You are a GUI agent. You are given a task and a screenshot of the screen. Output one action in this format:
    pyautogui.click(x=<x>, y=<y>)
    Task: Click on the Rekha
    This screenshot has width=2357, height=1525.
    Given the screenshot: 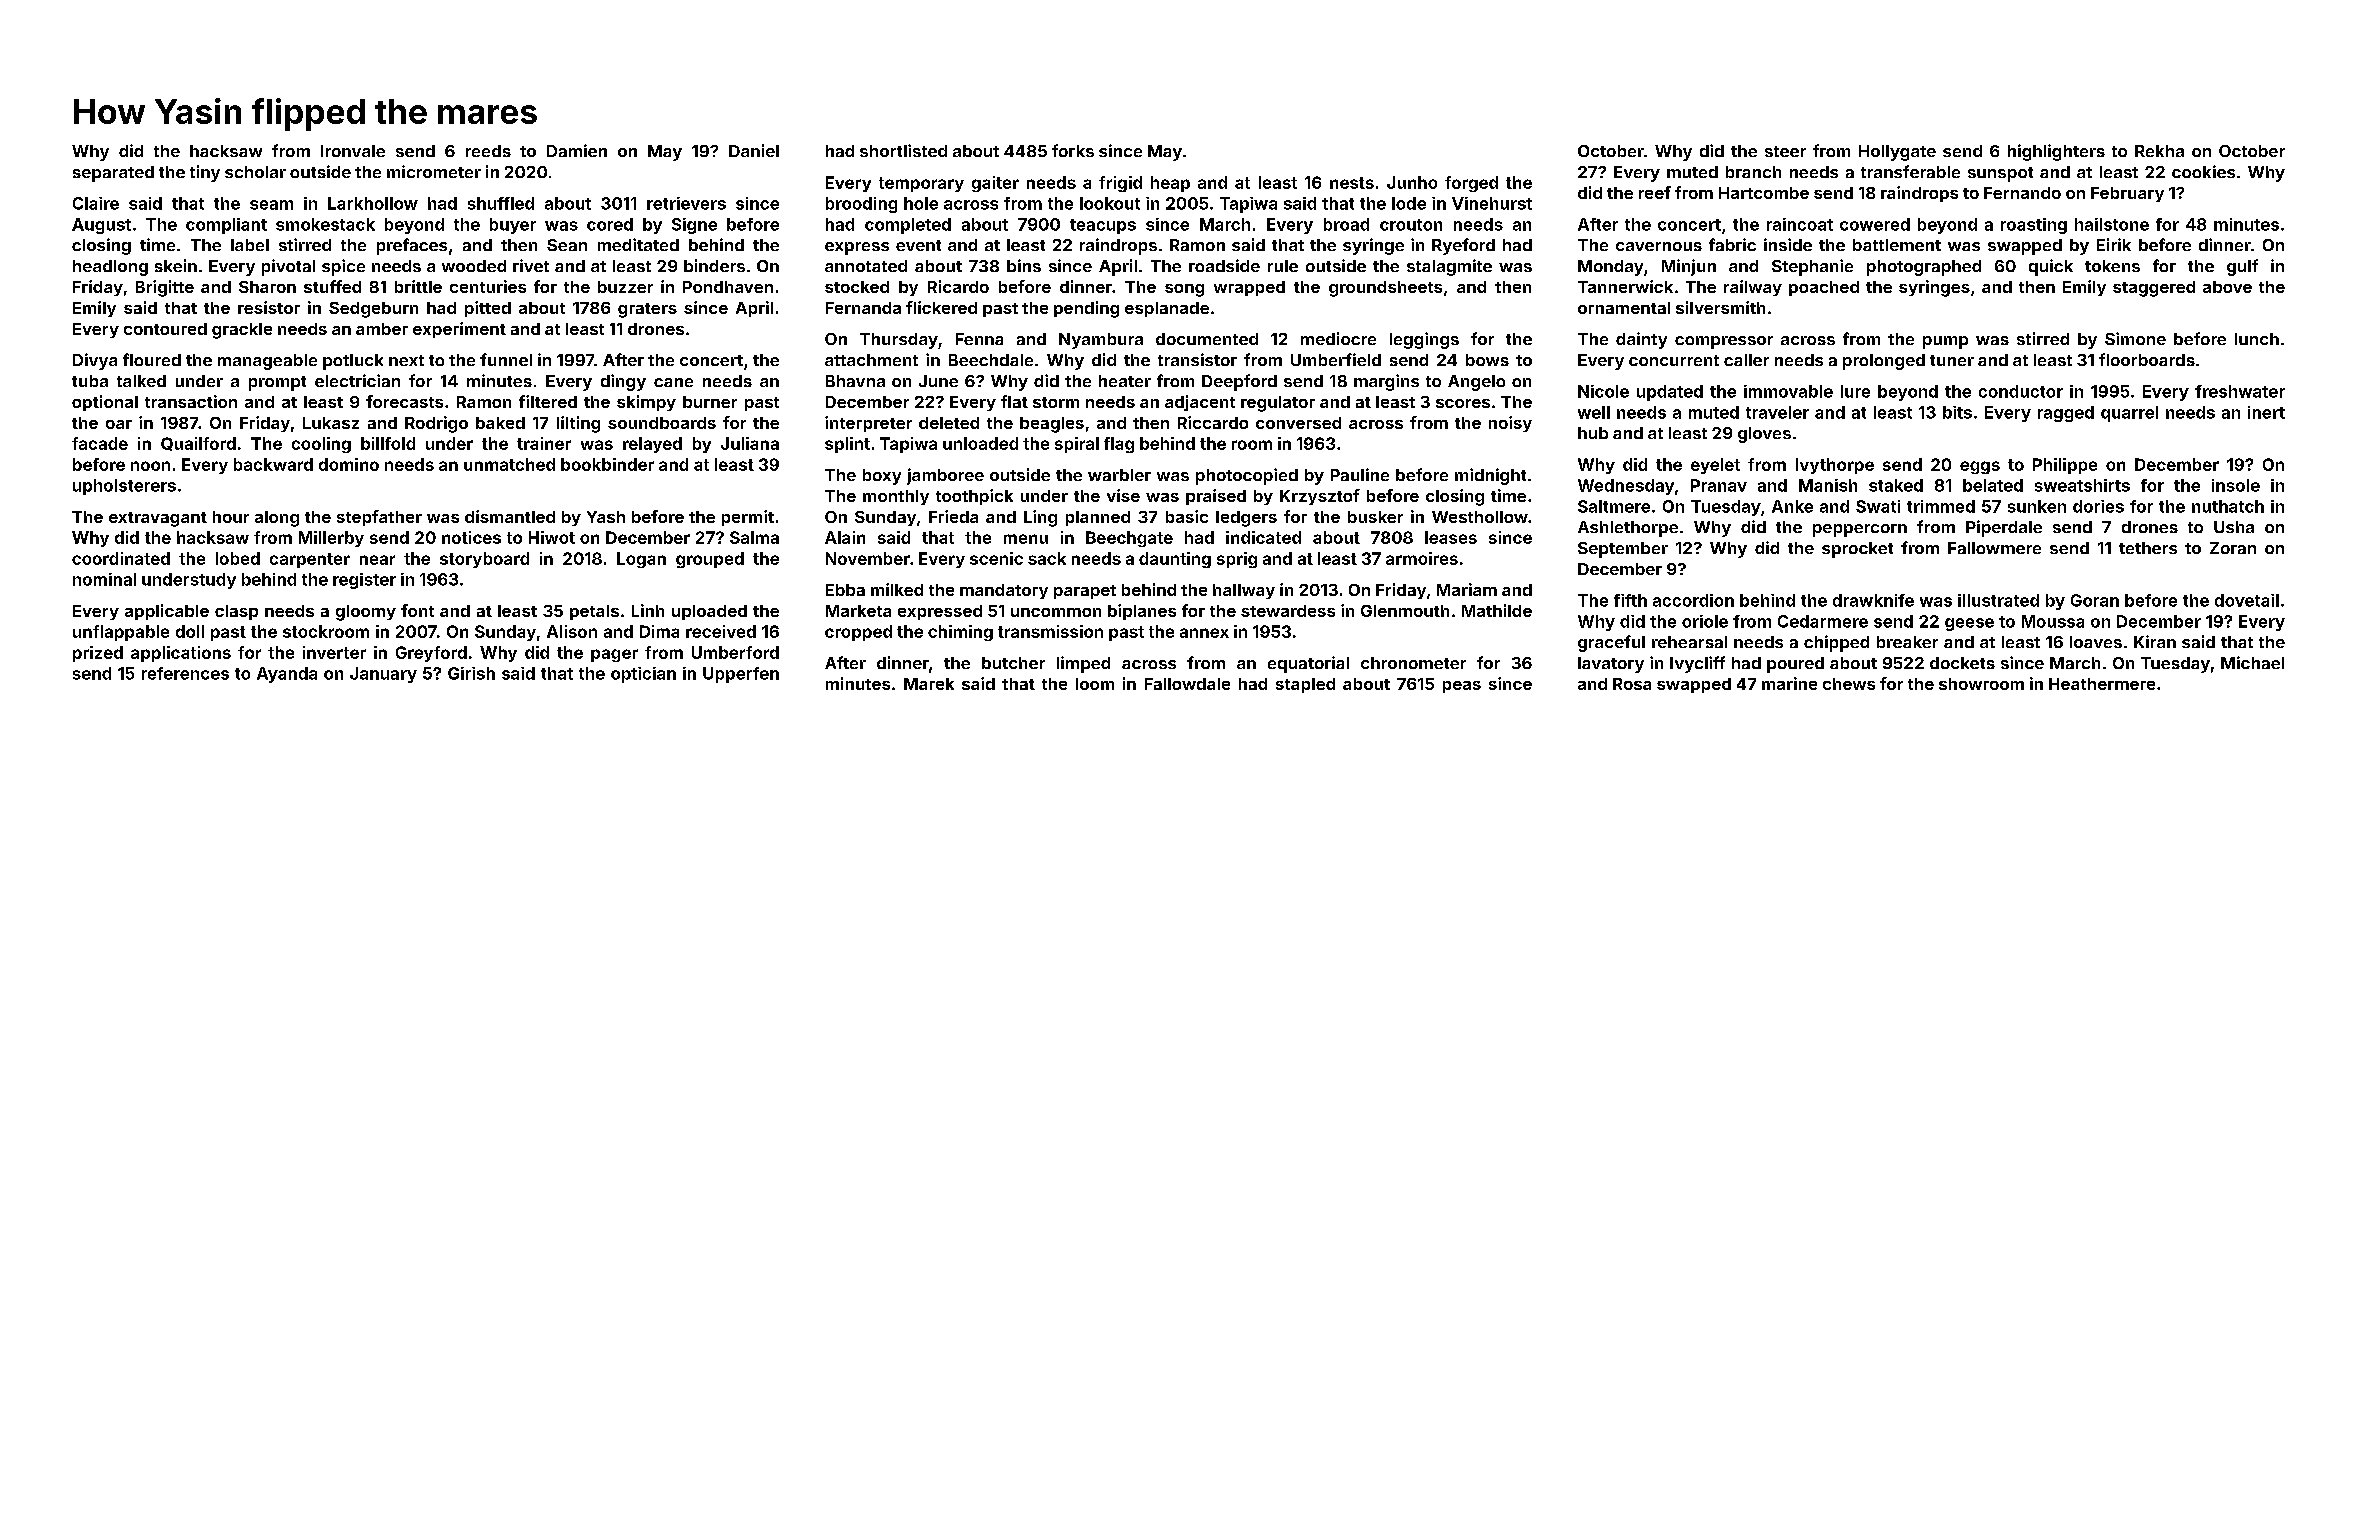 What is the action you would take?
    pyautogui.click(x=2159, y=151)
